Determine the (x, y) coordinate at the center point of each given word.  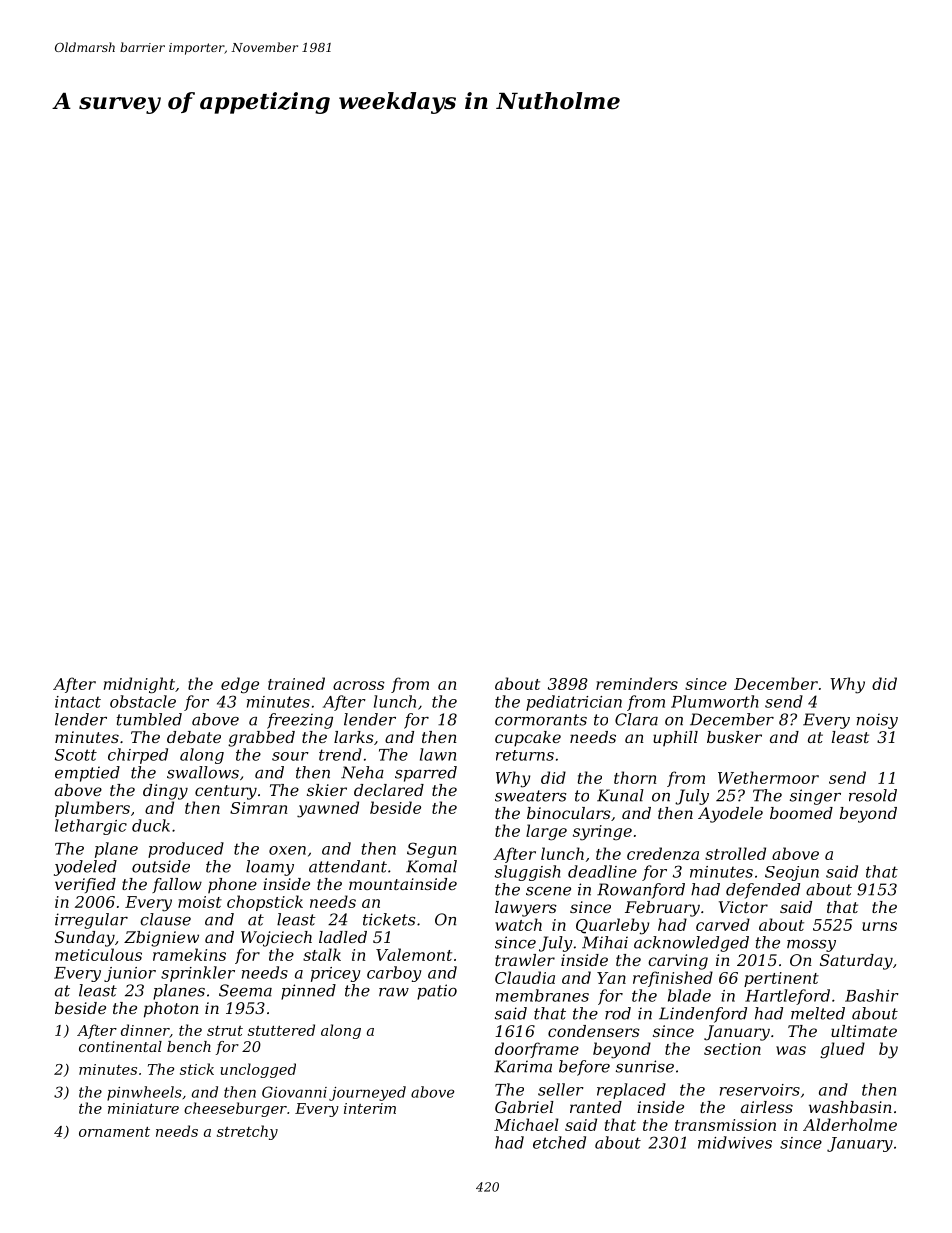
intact (78, 702)
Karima (523, 1066)
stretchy (247, 1132)
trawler (525, 960)
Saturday (856, 962)
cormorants (541, 720)
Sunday (85, 939)
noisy (877, 721)
